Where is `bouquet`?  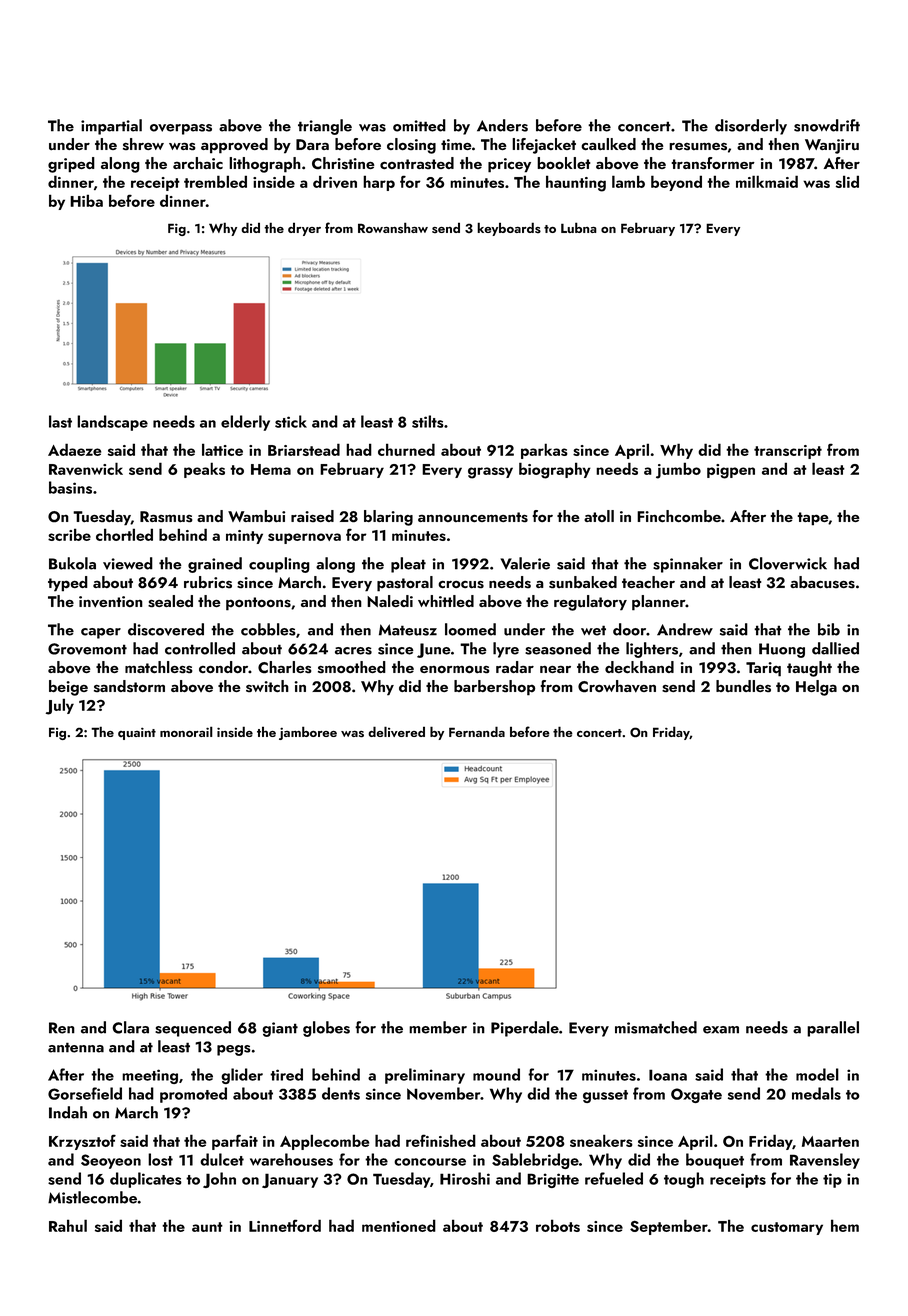
bouquet is located at coordinates (715, 1161).
